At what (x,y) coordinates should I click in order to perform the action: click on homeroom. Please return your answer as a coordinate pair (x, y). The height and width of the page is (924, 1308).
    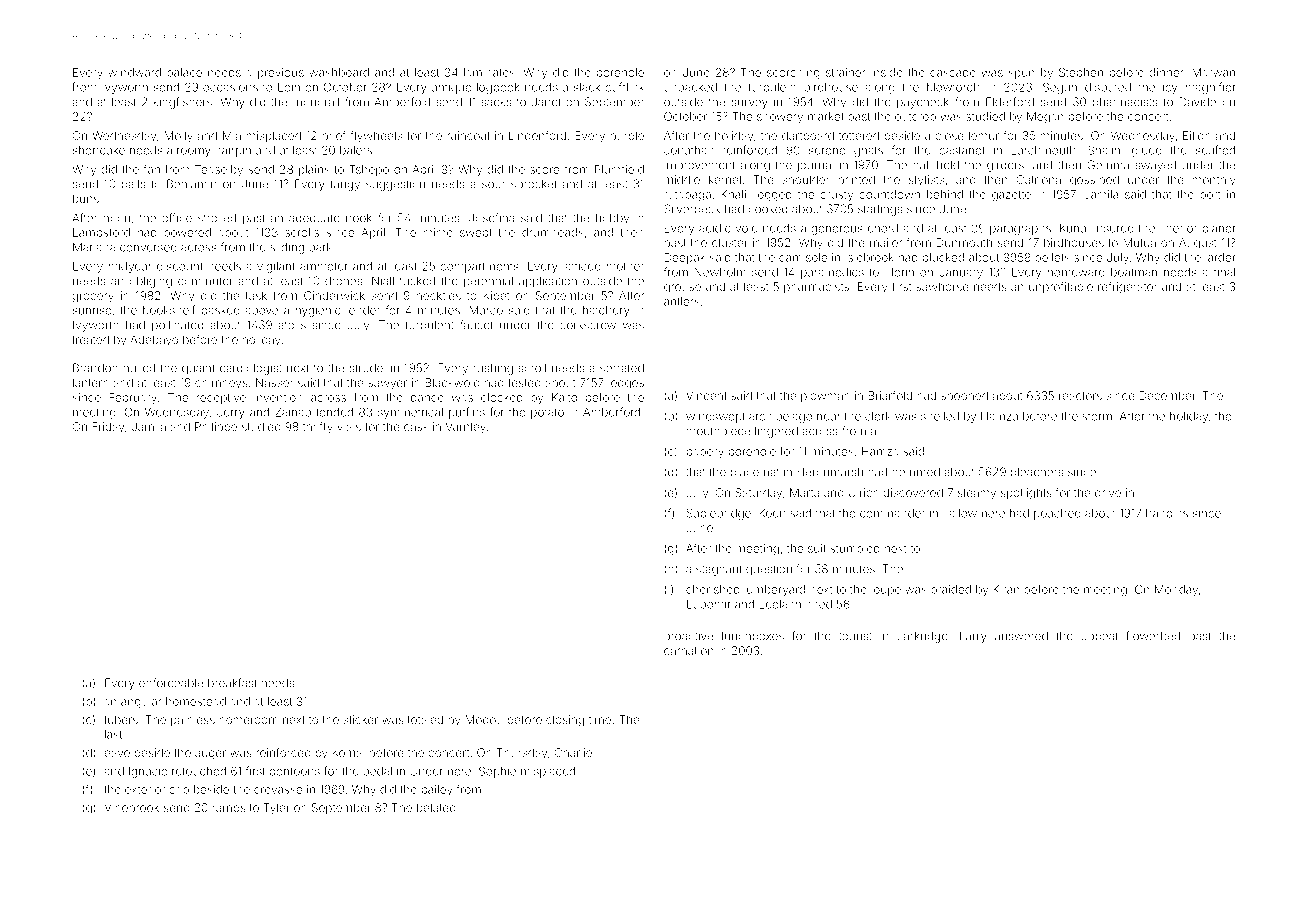
    Looking at the image, I should click on (248, 719).
